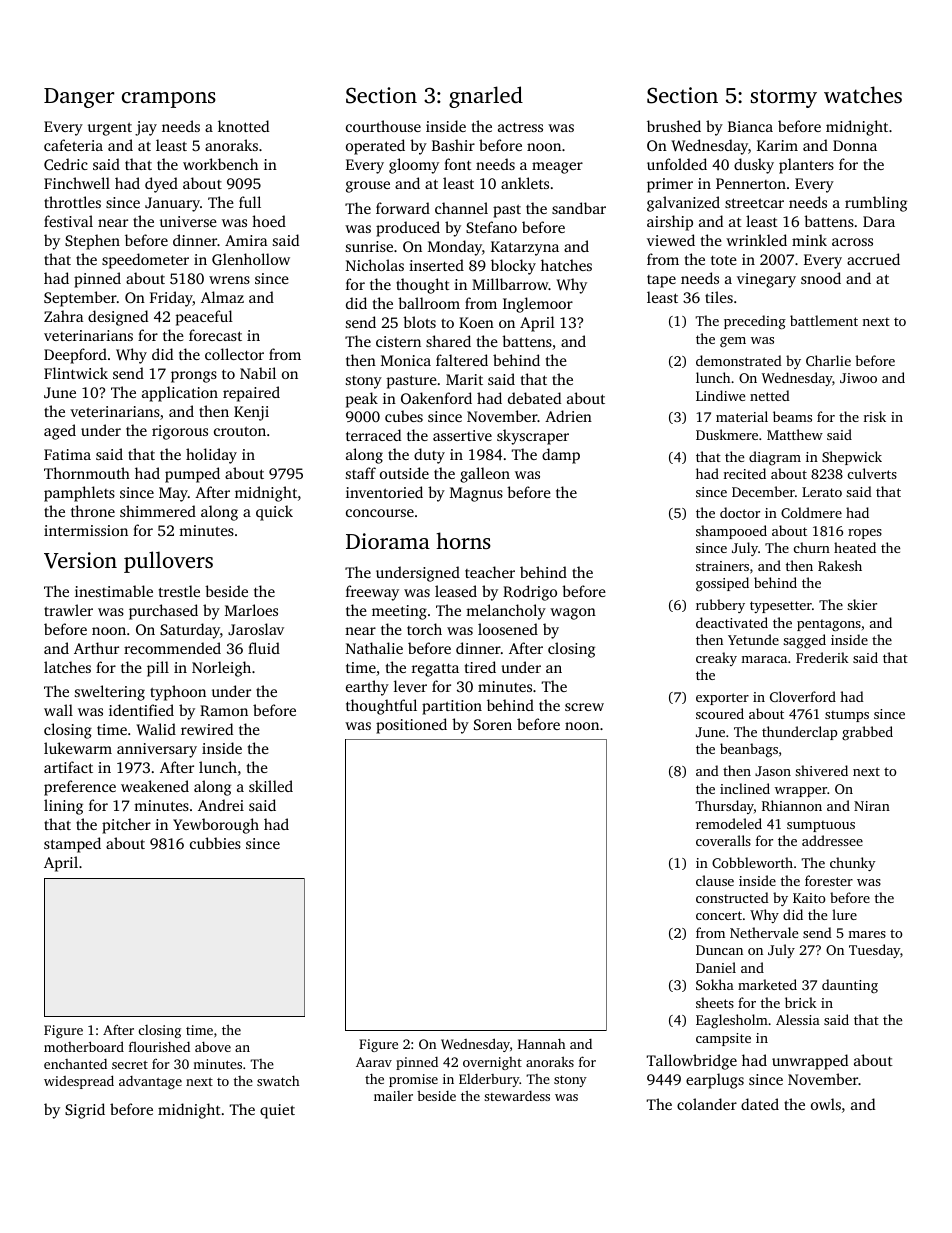 Image resolution: width=952 pixels, height=1233 pixels. What do you see at coordinates (486, 97) in the screenshot?
I see `gnarled` at bounding box center [486, 97].
